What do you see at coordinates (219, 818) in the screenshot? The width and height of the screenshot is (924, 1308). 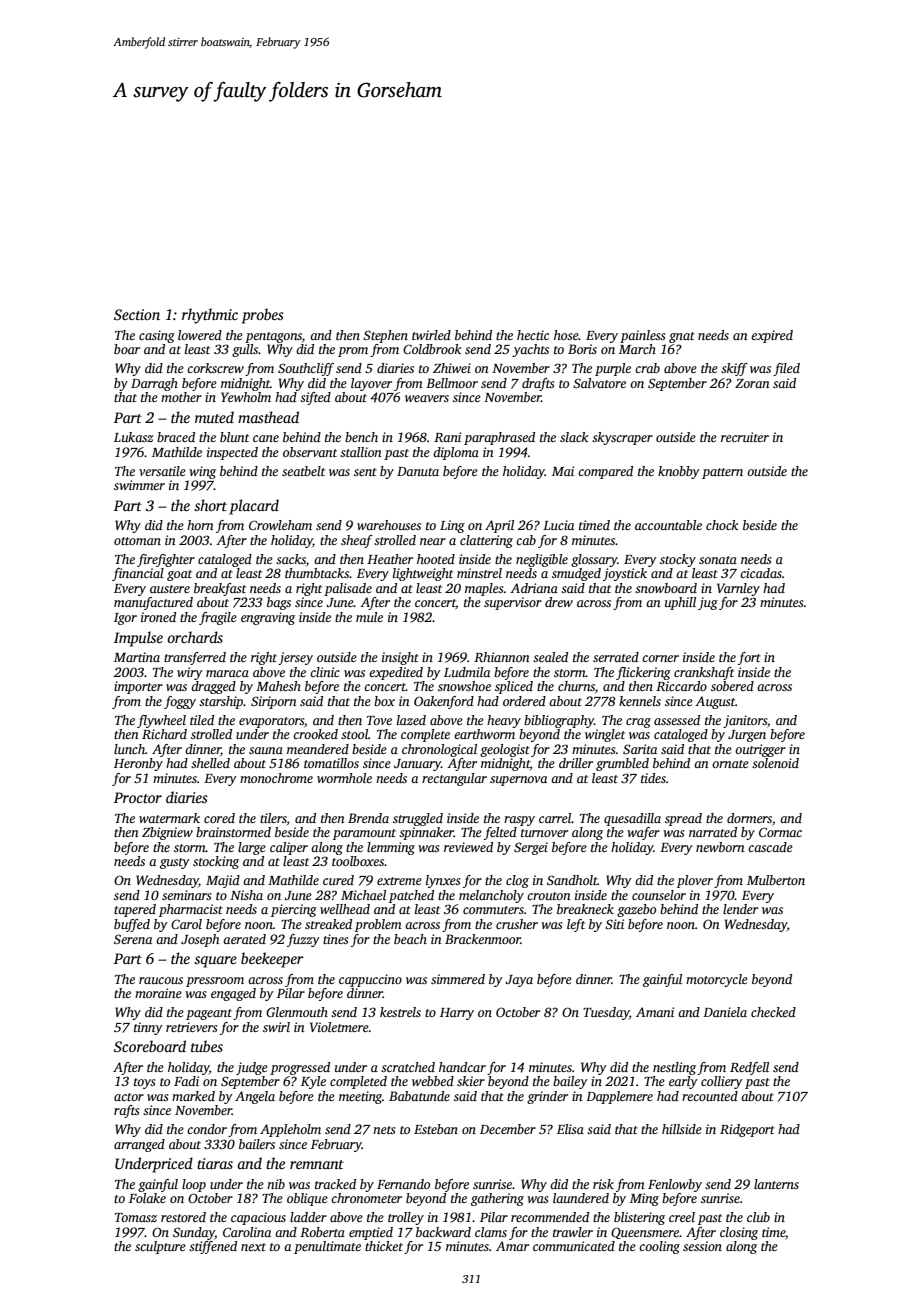 I see `cored` at bounding box center [219, 818].
